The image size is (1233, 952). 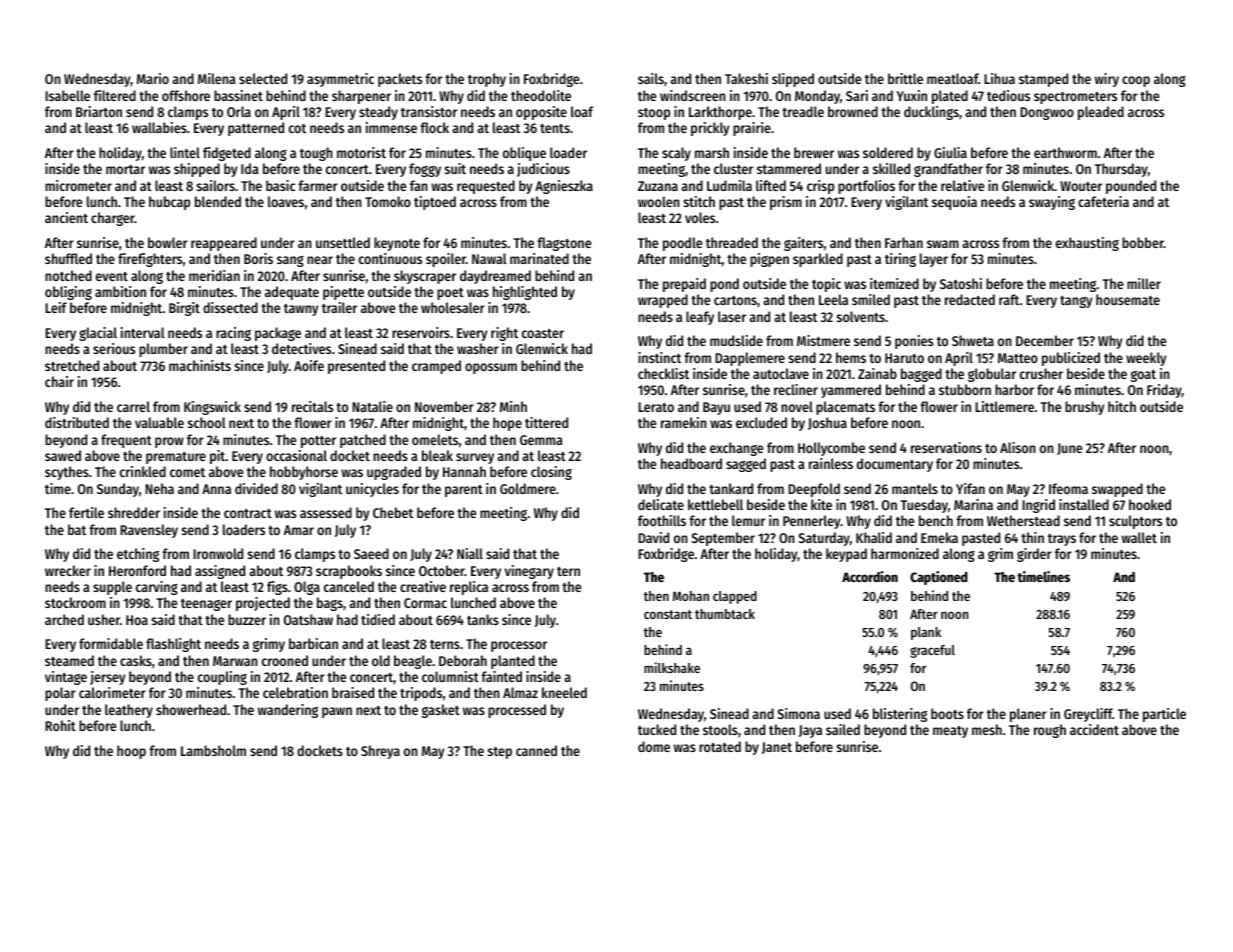 I want to click on barbican, so click(x=313, y=643).
